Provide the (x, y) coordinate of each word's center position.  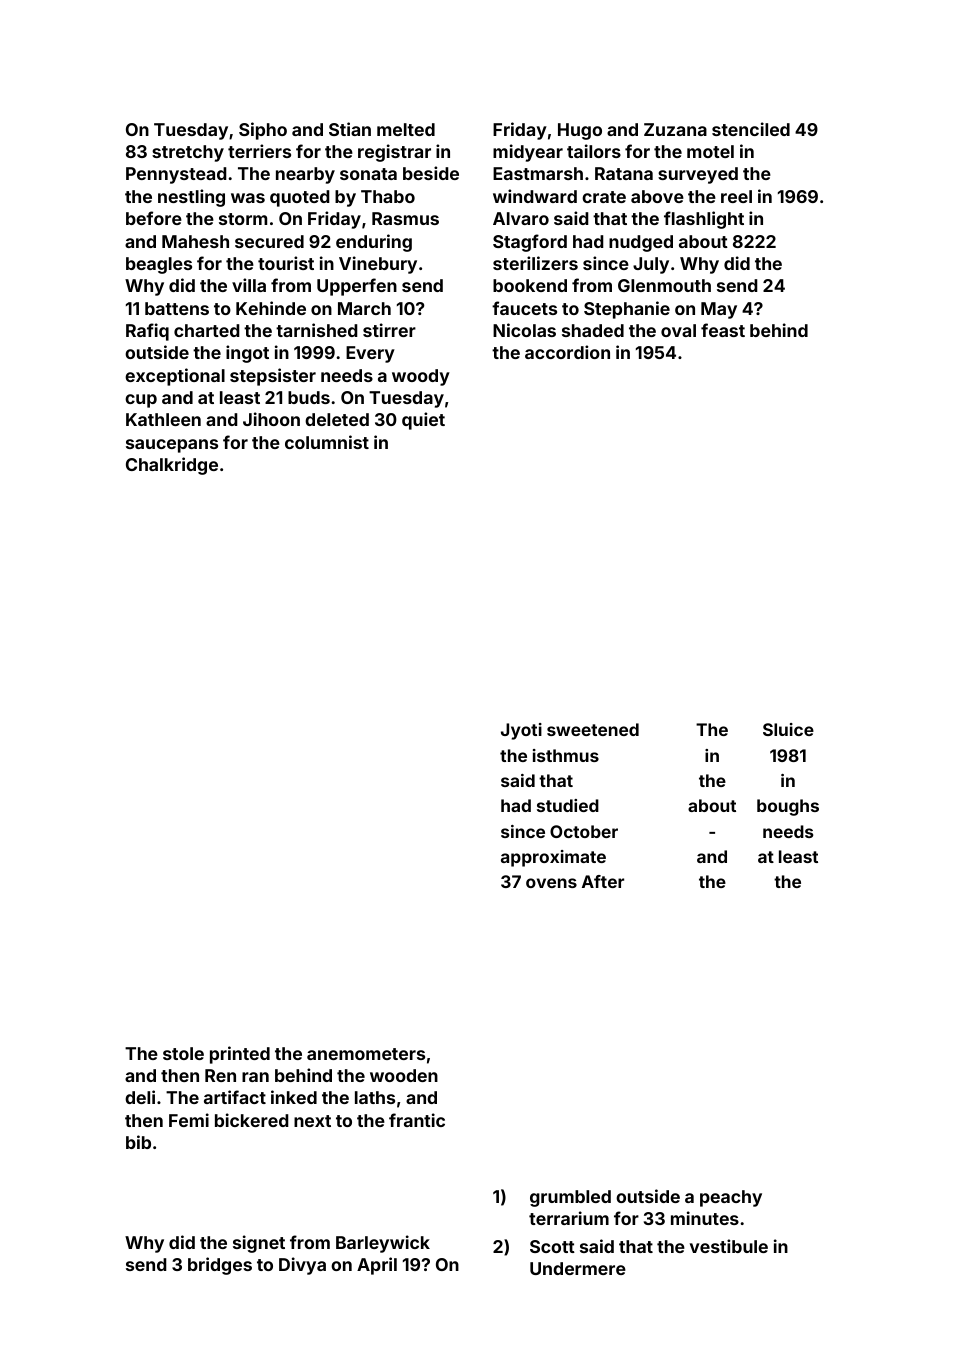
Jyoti (521, 731)
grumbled (570, 1198)
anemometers (366, 1054)
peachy (731, 1198)
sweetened (593, 729)
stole (183, 1053)
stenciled (751, 129)
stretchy (188, 153)
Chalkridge (172, 466)
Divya (302, 1266)
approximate (553, 858)
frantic (417, 1120)
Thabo (388, 196)
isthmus (566, 755)
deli (140, 1097)
